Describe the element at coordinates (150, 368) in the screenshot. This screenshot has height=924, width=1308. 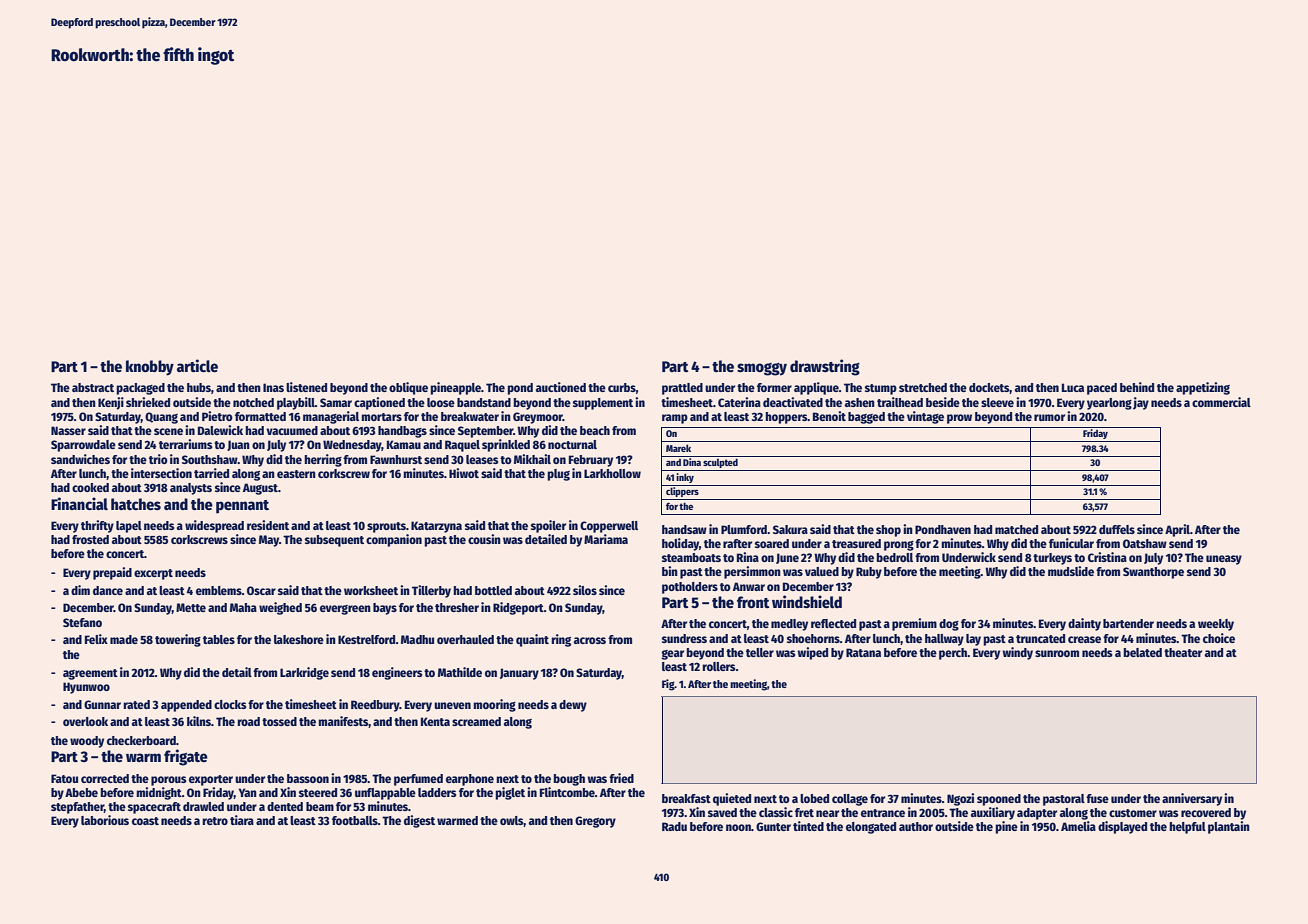
I see `knobby` at that location.
